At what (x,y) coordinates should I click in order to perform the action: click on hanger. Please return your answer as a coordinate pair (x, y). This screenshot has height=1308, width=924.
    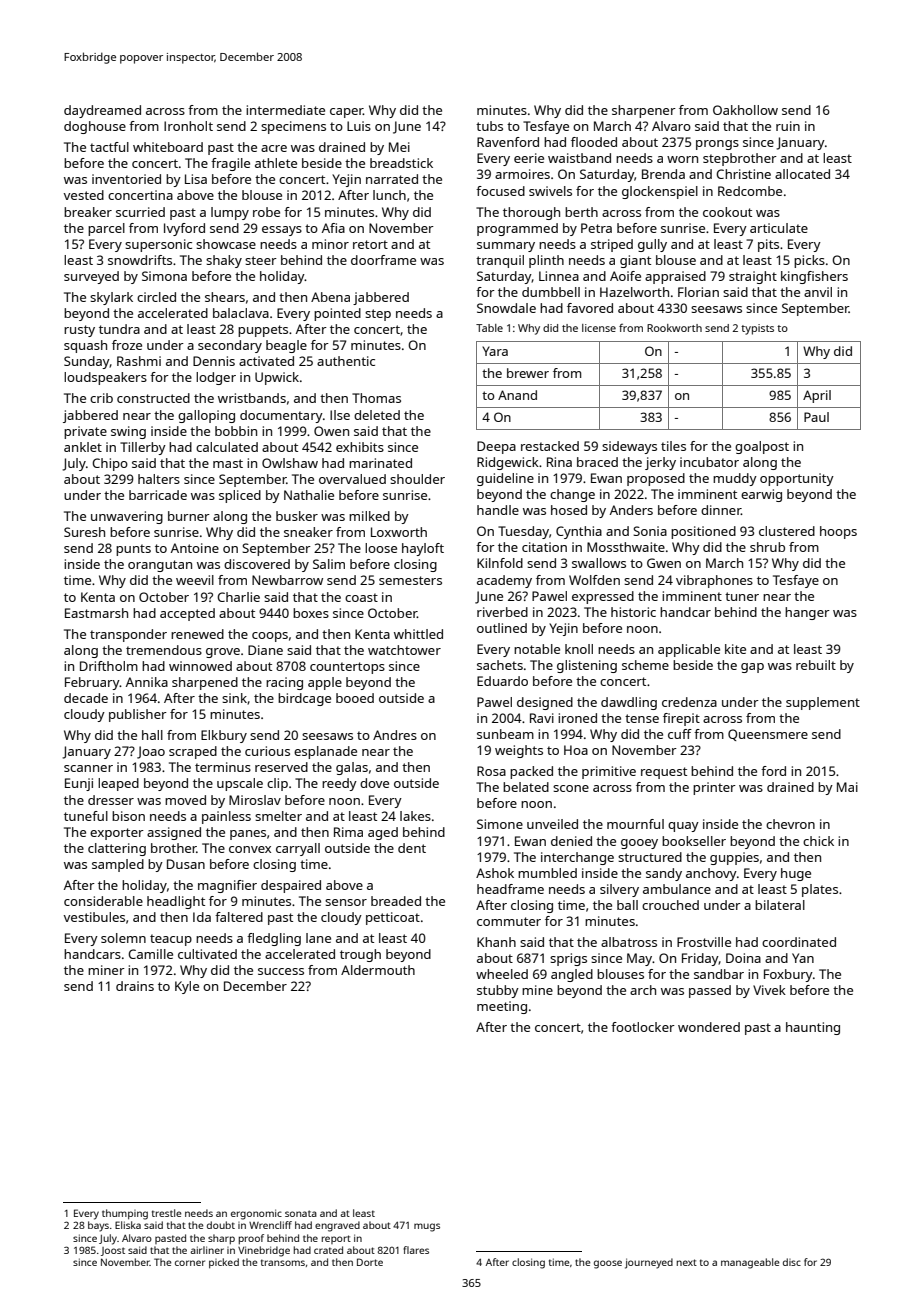
    Looking at the image, I should click on (807, 613).
